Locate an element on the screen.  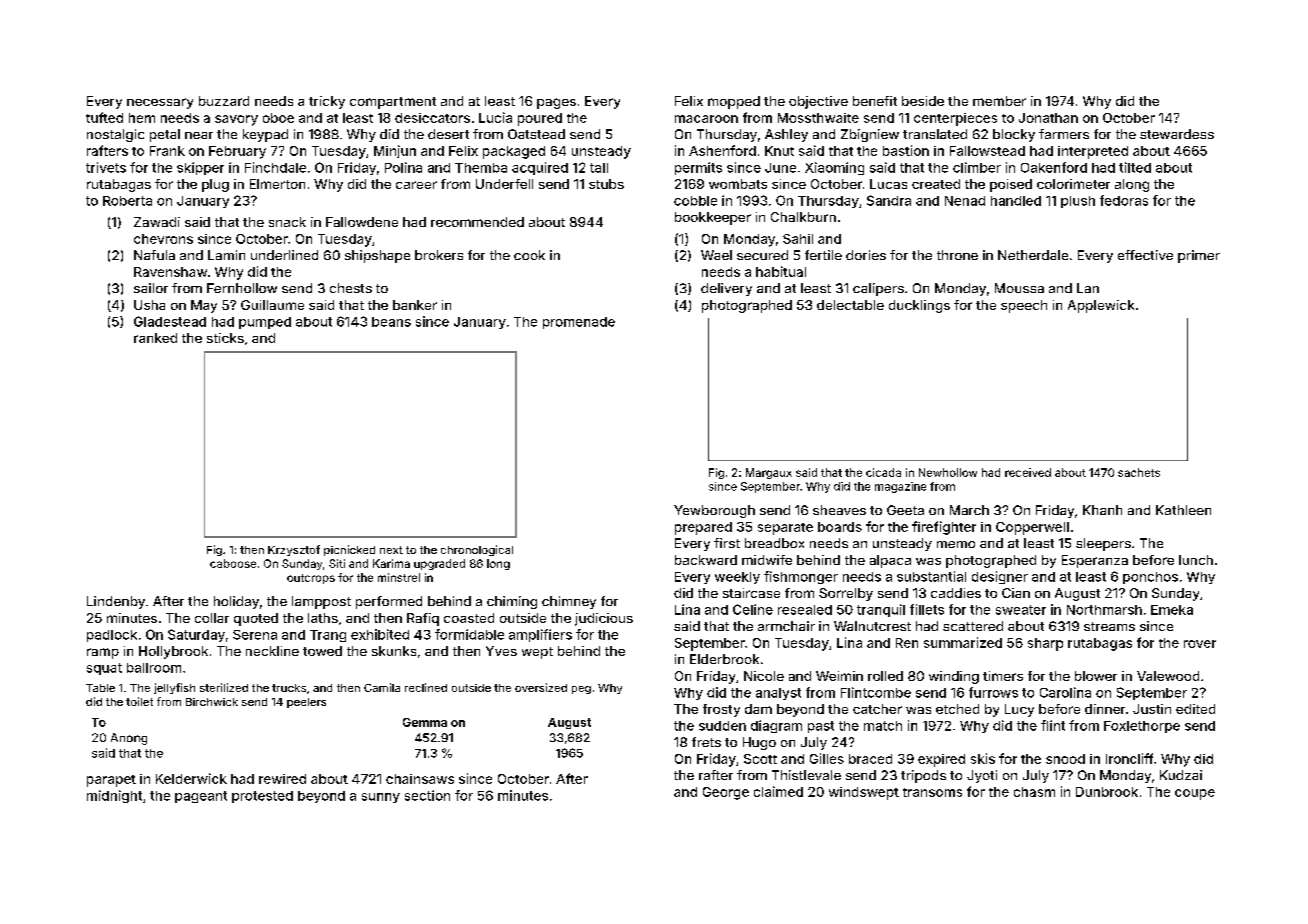
backward is located at coordinates (706, 560).
